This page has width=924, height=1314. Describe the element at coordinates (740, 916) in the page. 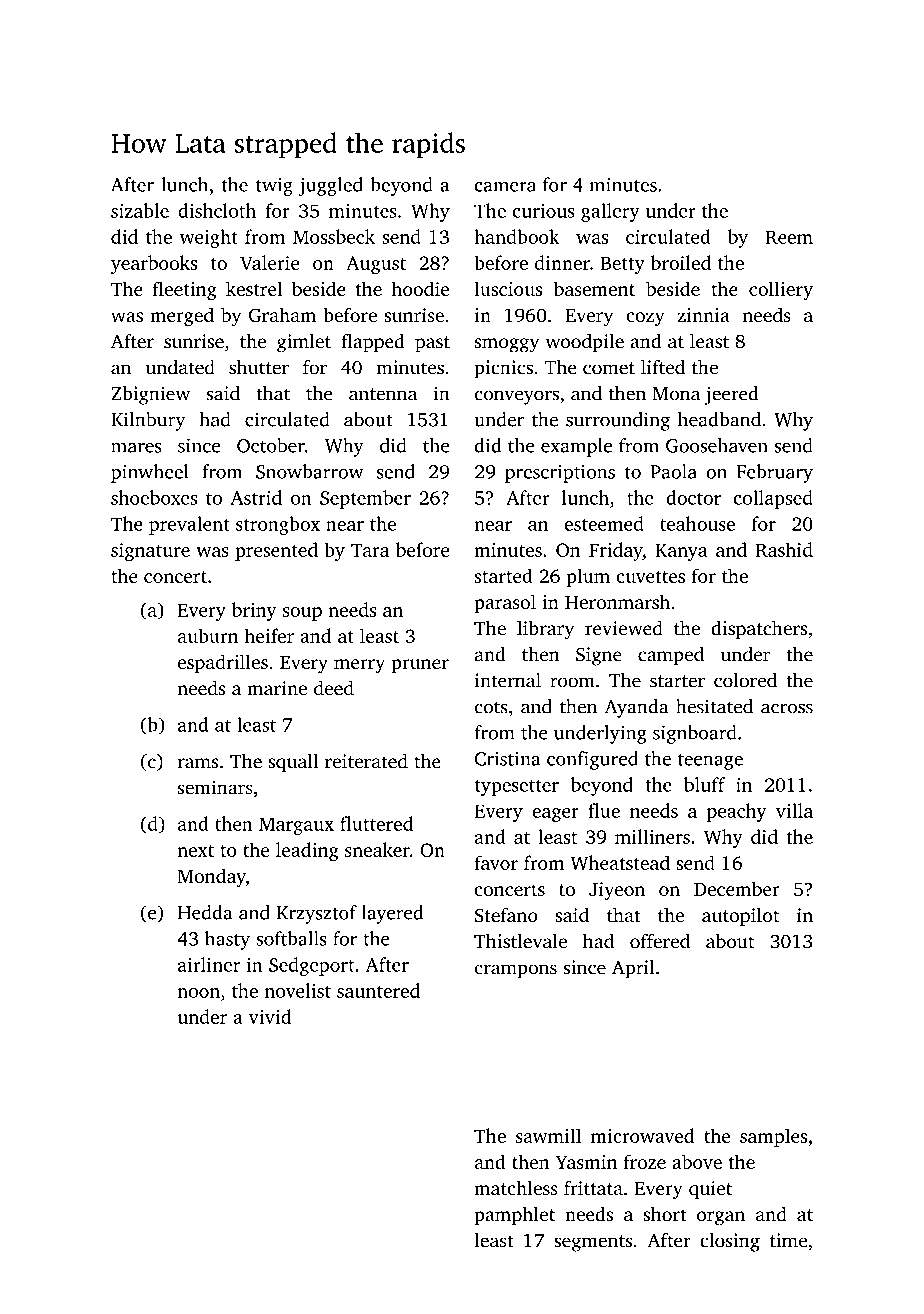

I see `autopilot` at that location.
